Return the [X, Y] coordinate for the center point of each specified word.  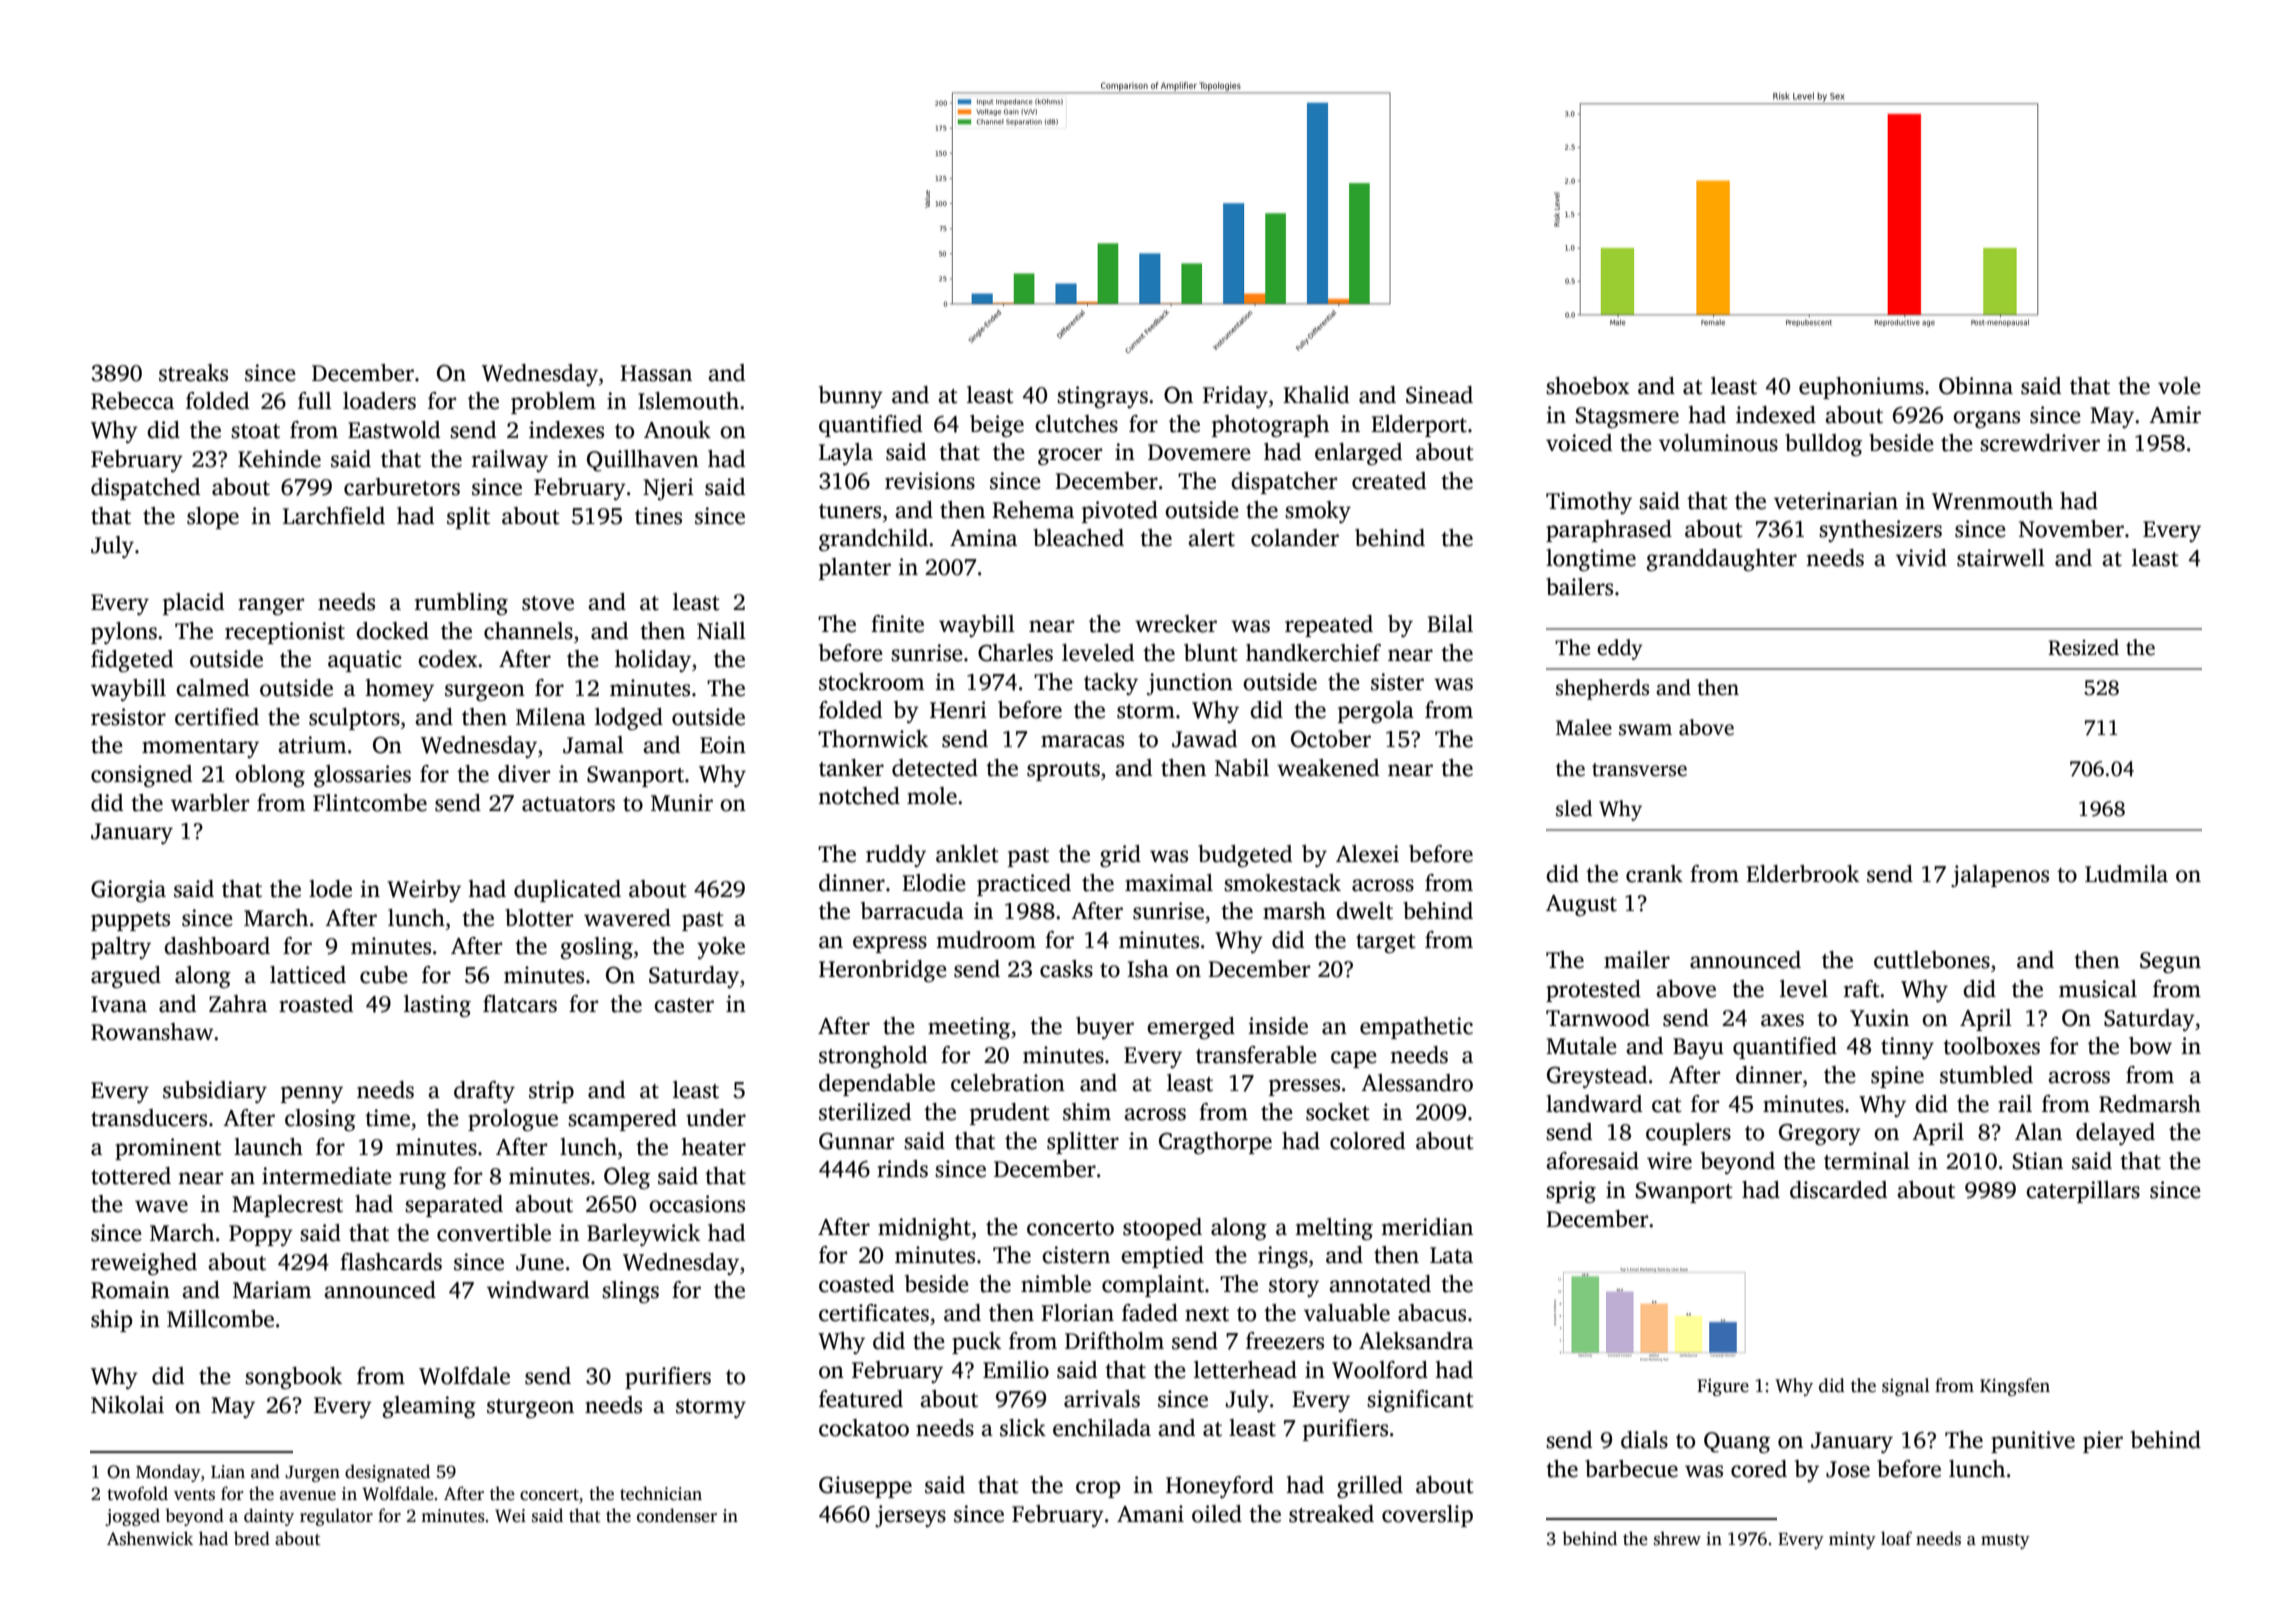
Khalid [1316, 395]
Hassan [656, 373]
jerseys [910, 1516]
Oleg [627, 1178]
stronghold [873, 1057]
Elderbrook [1802, 874]
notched [859, 796]
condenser [677, 1515]
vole [2179, 386]
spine [1897, 1077]
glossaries [362, 776]
